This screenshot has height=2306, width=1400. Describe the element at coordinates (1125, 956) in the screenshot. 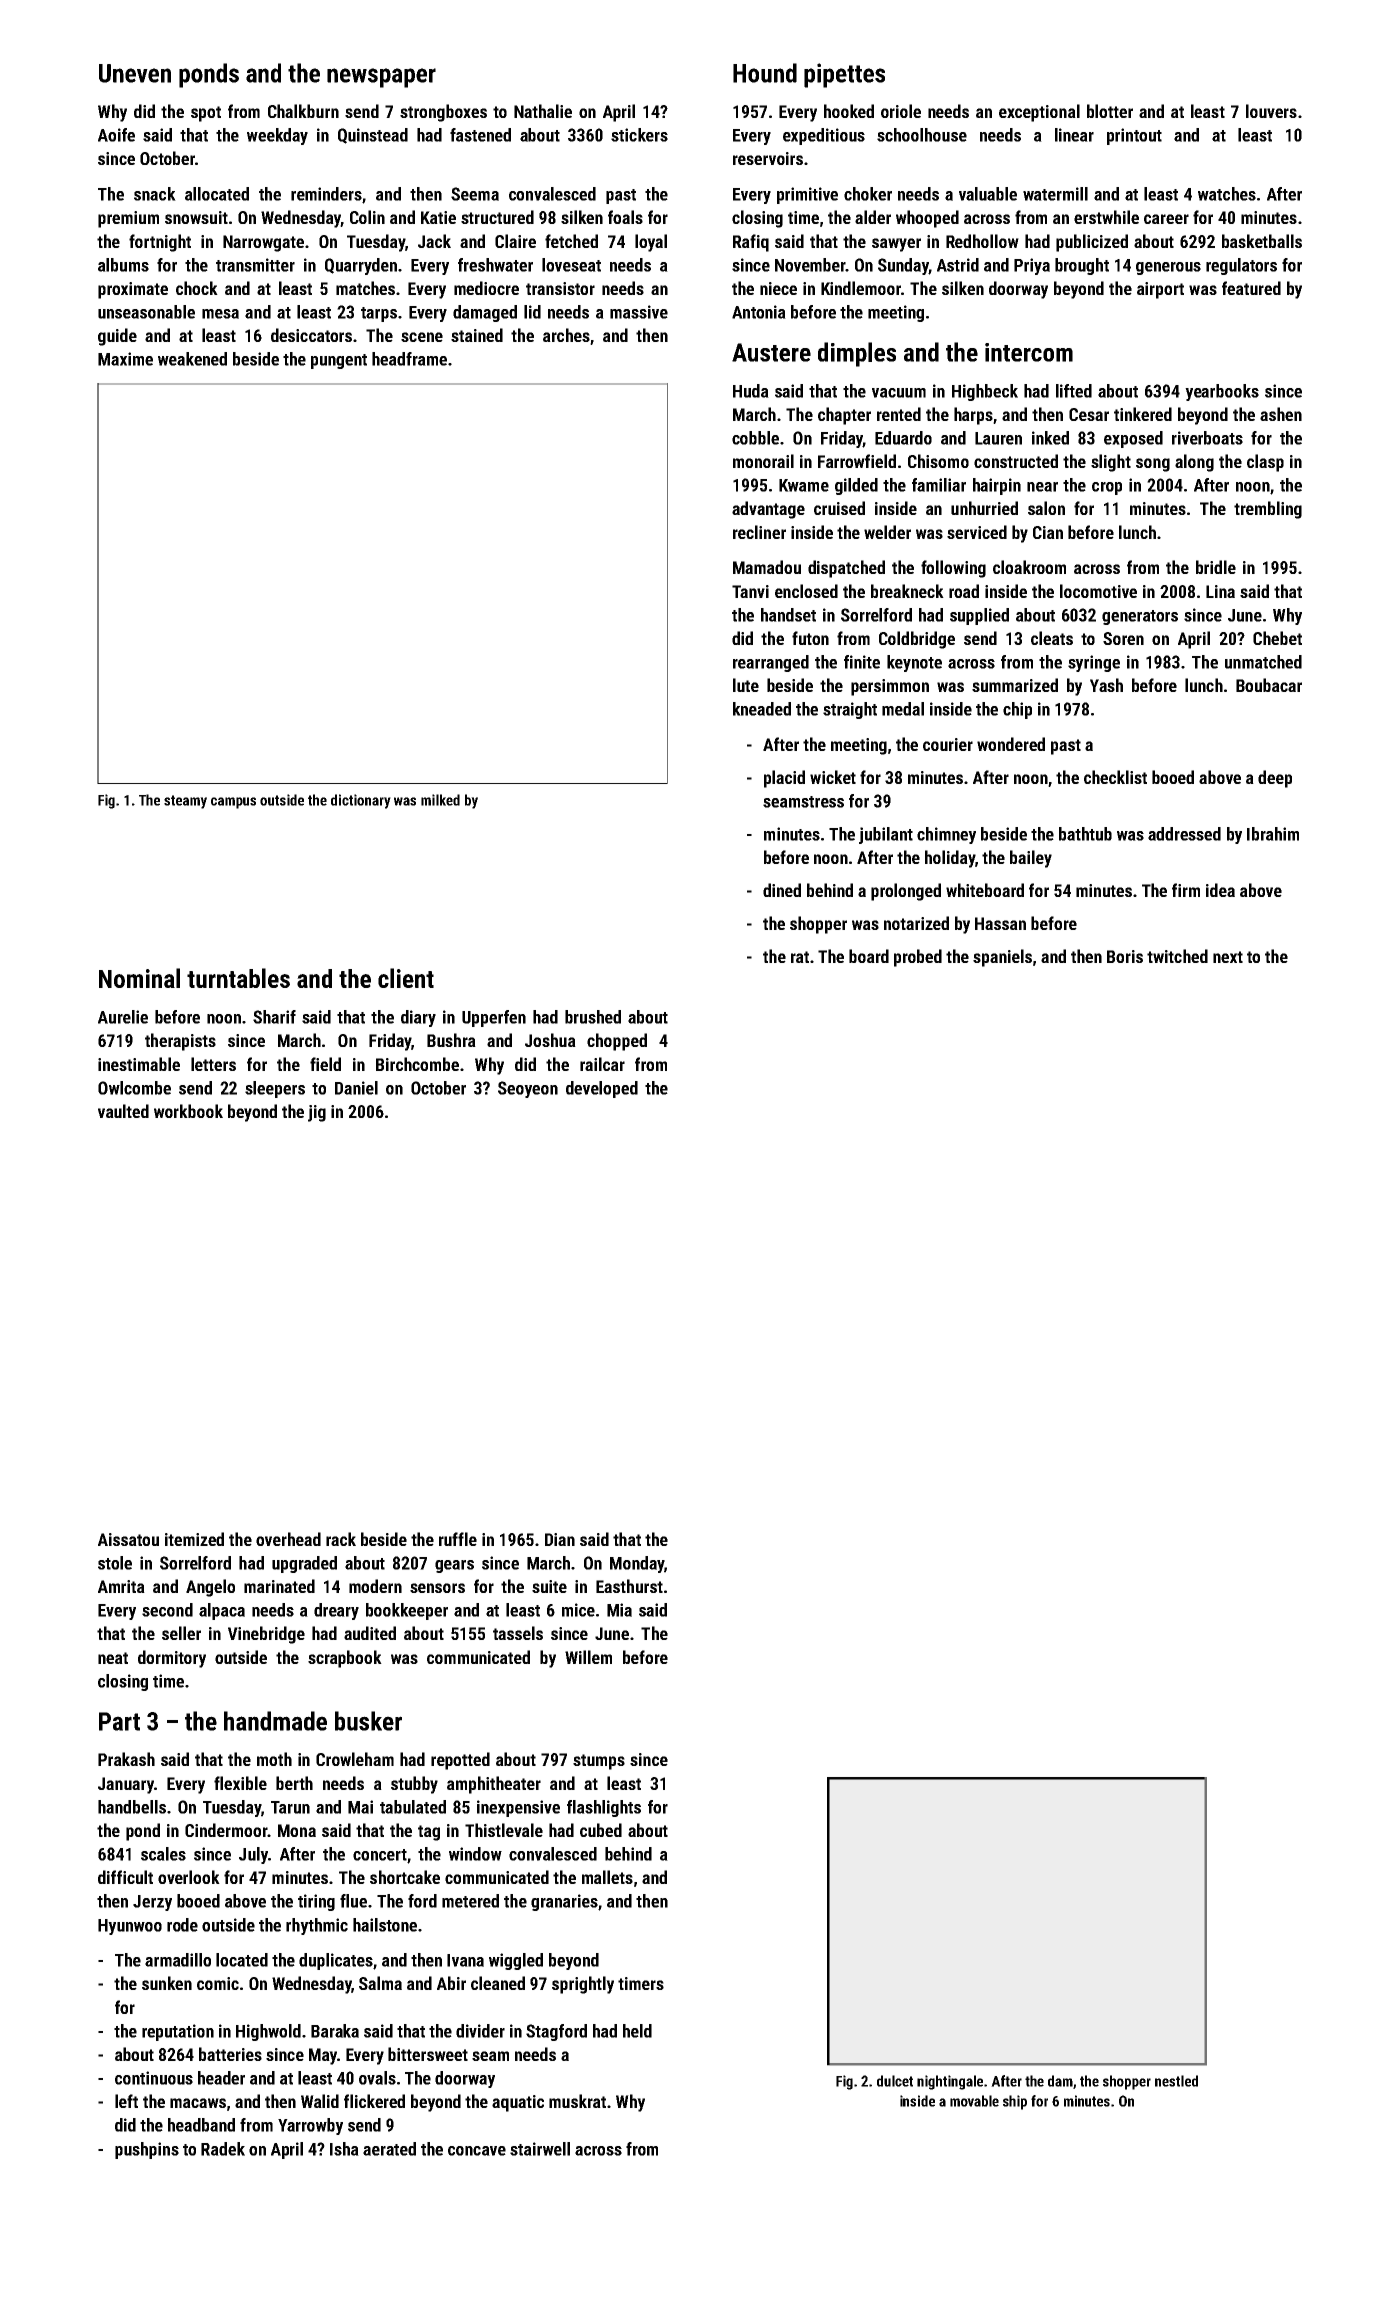

I see `Boris` at that location.
